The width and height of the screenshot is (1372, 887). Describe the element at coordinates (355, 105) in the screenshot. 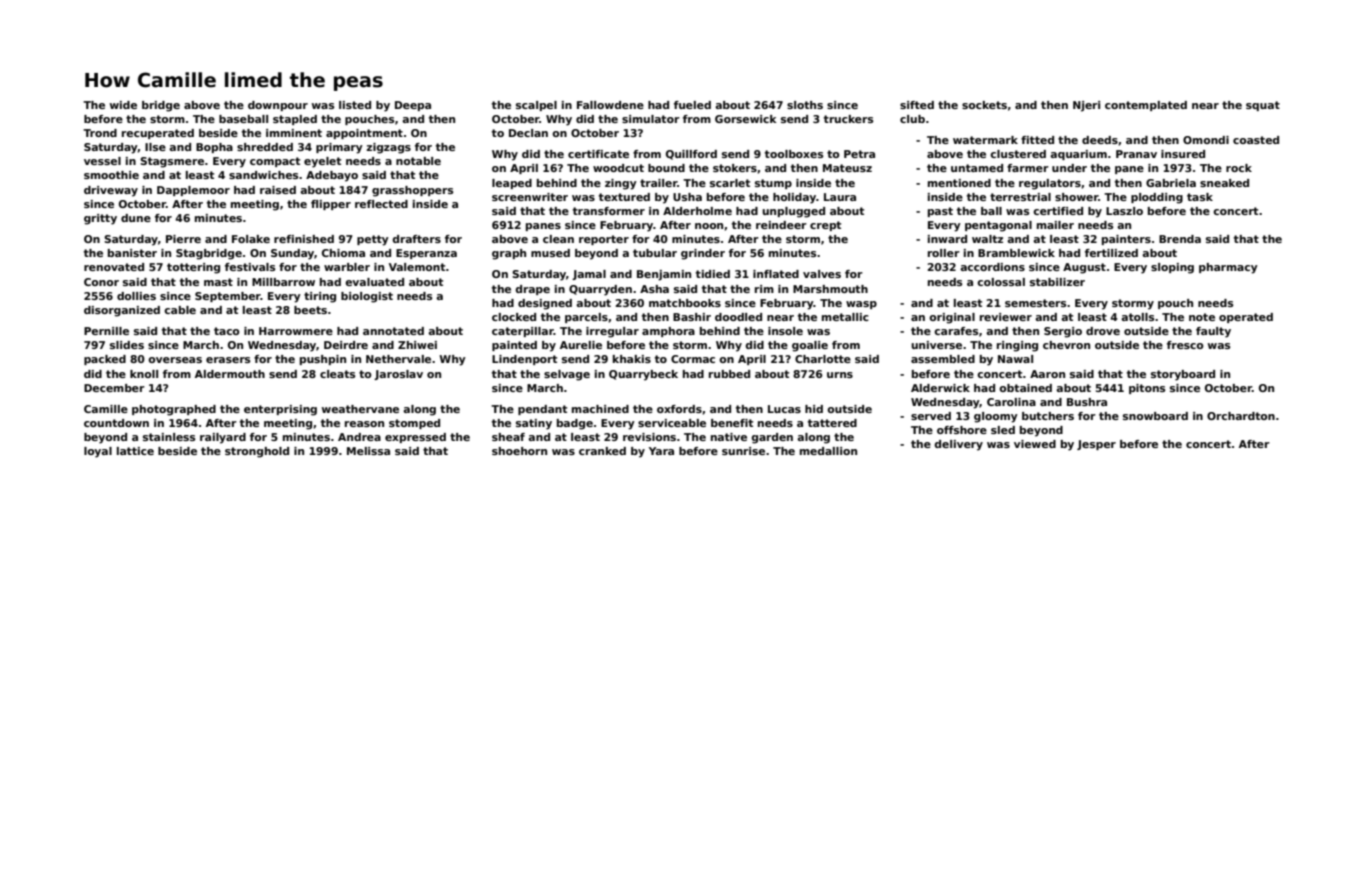

I see `listed` at that location.
